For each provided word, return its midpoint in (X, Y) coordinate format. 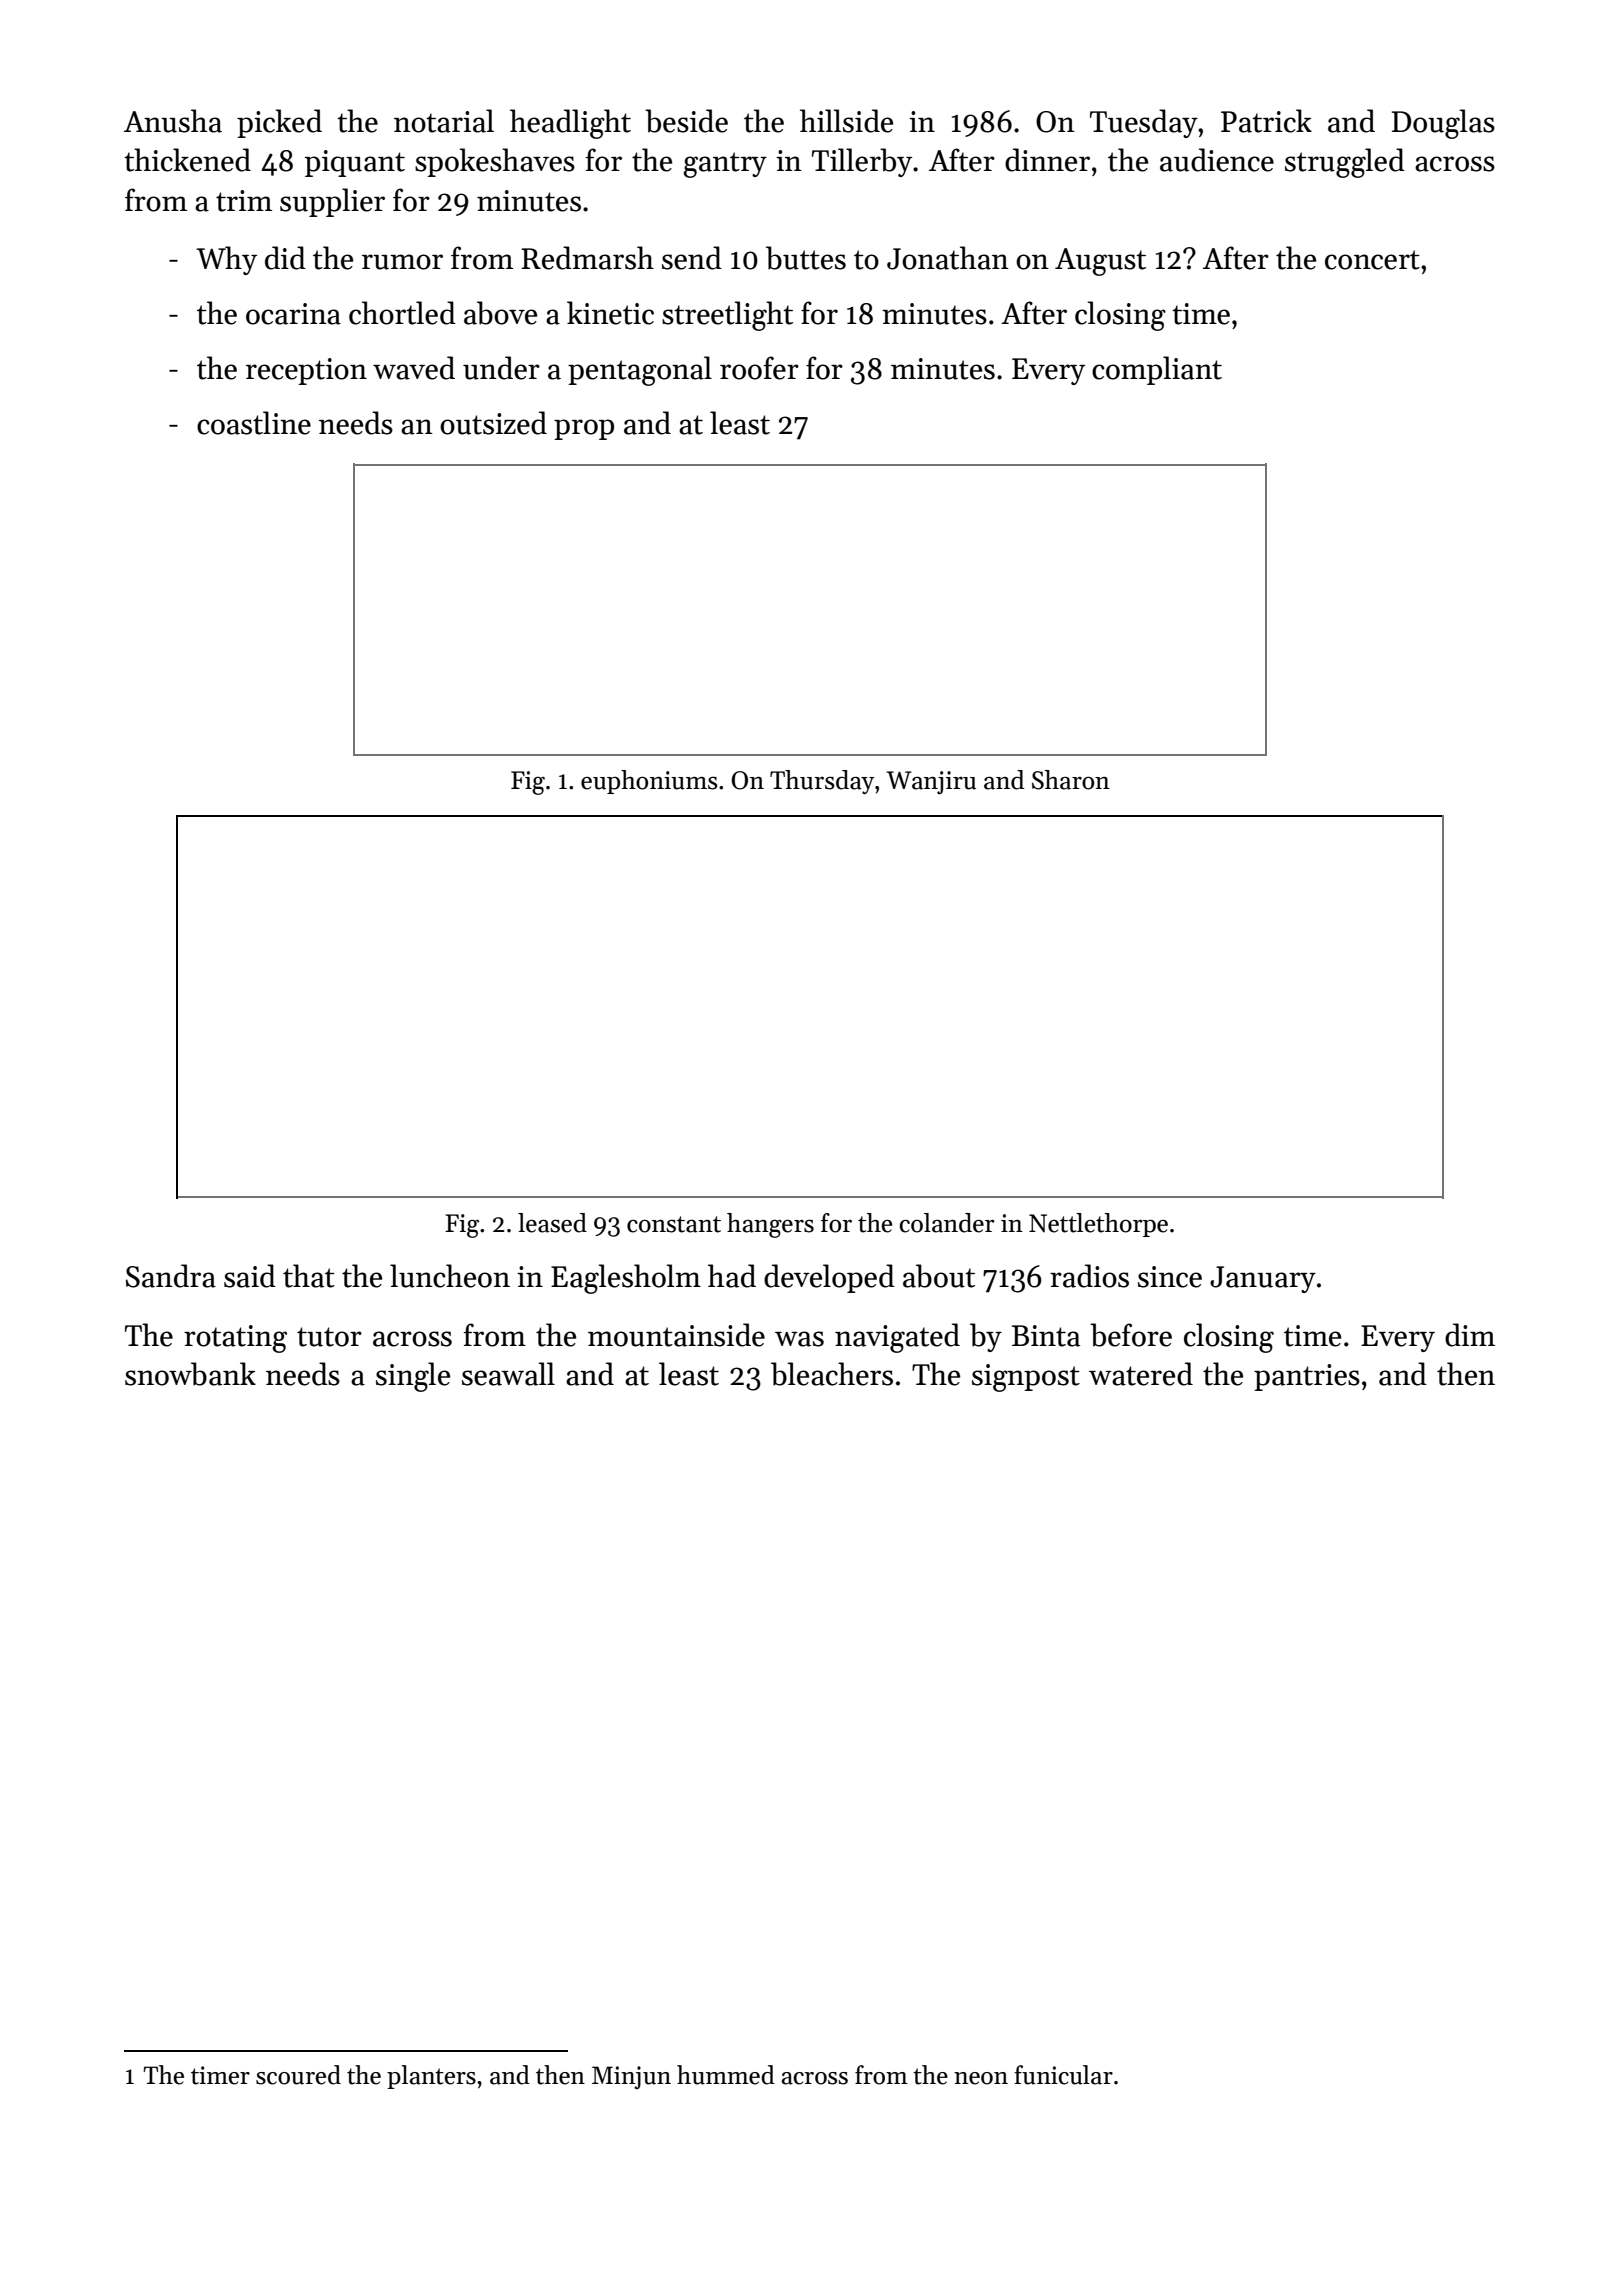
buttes (806, 258)
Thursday (822, 782)
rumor (402, 262)
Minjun (631, 2077)
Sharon (1071, 780)
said (250, 1276)
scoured (298, 2075)
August (1100, 262)
